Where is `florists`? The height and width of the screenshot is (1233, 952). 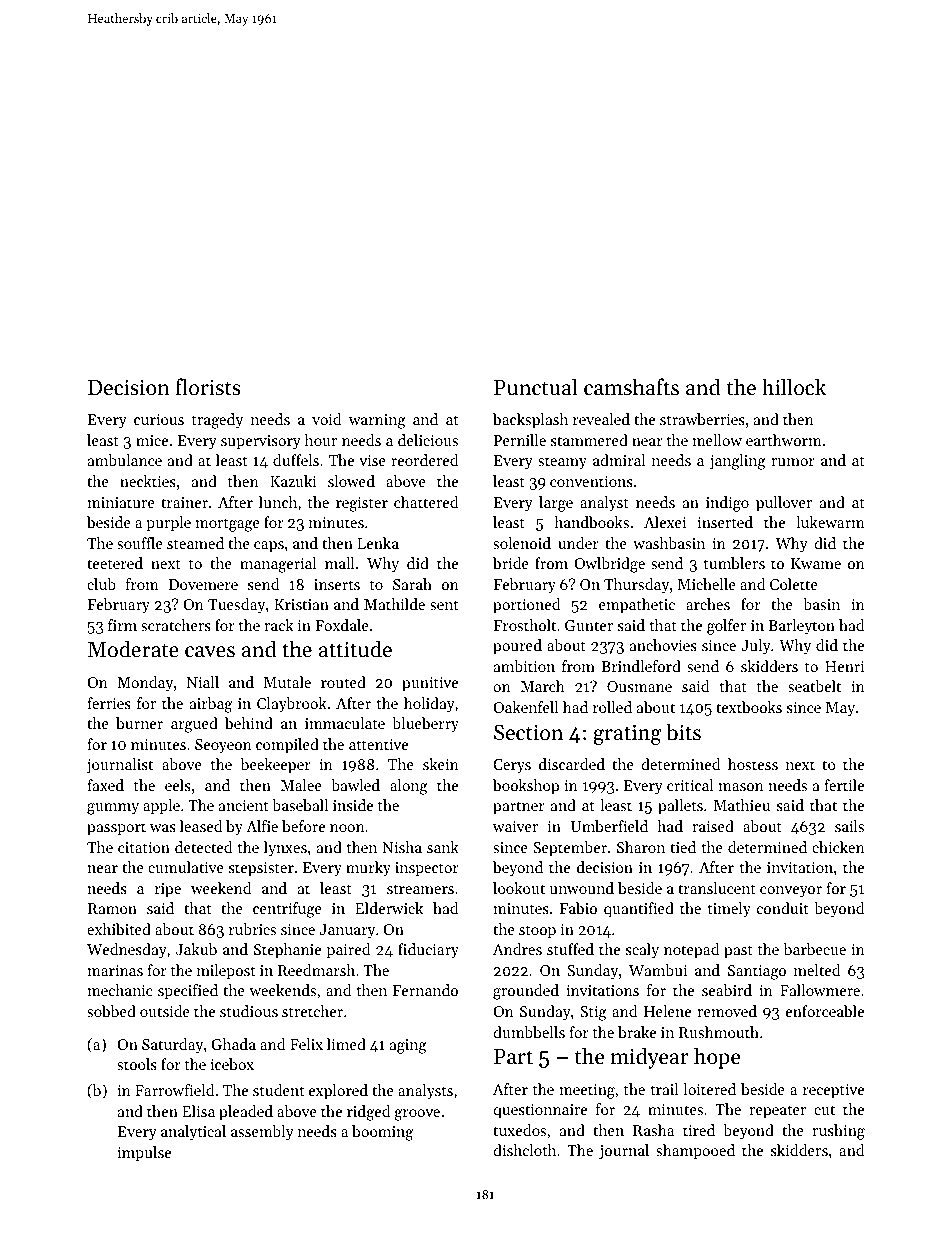 florists is located at coordinates (208, 387).
